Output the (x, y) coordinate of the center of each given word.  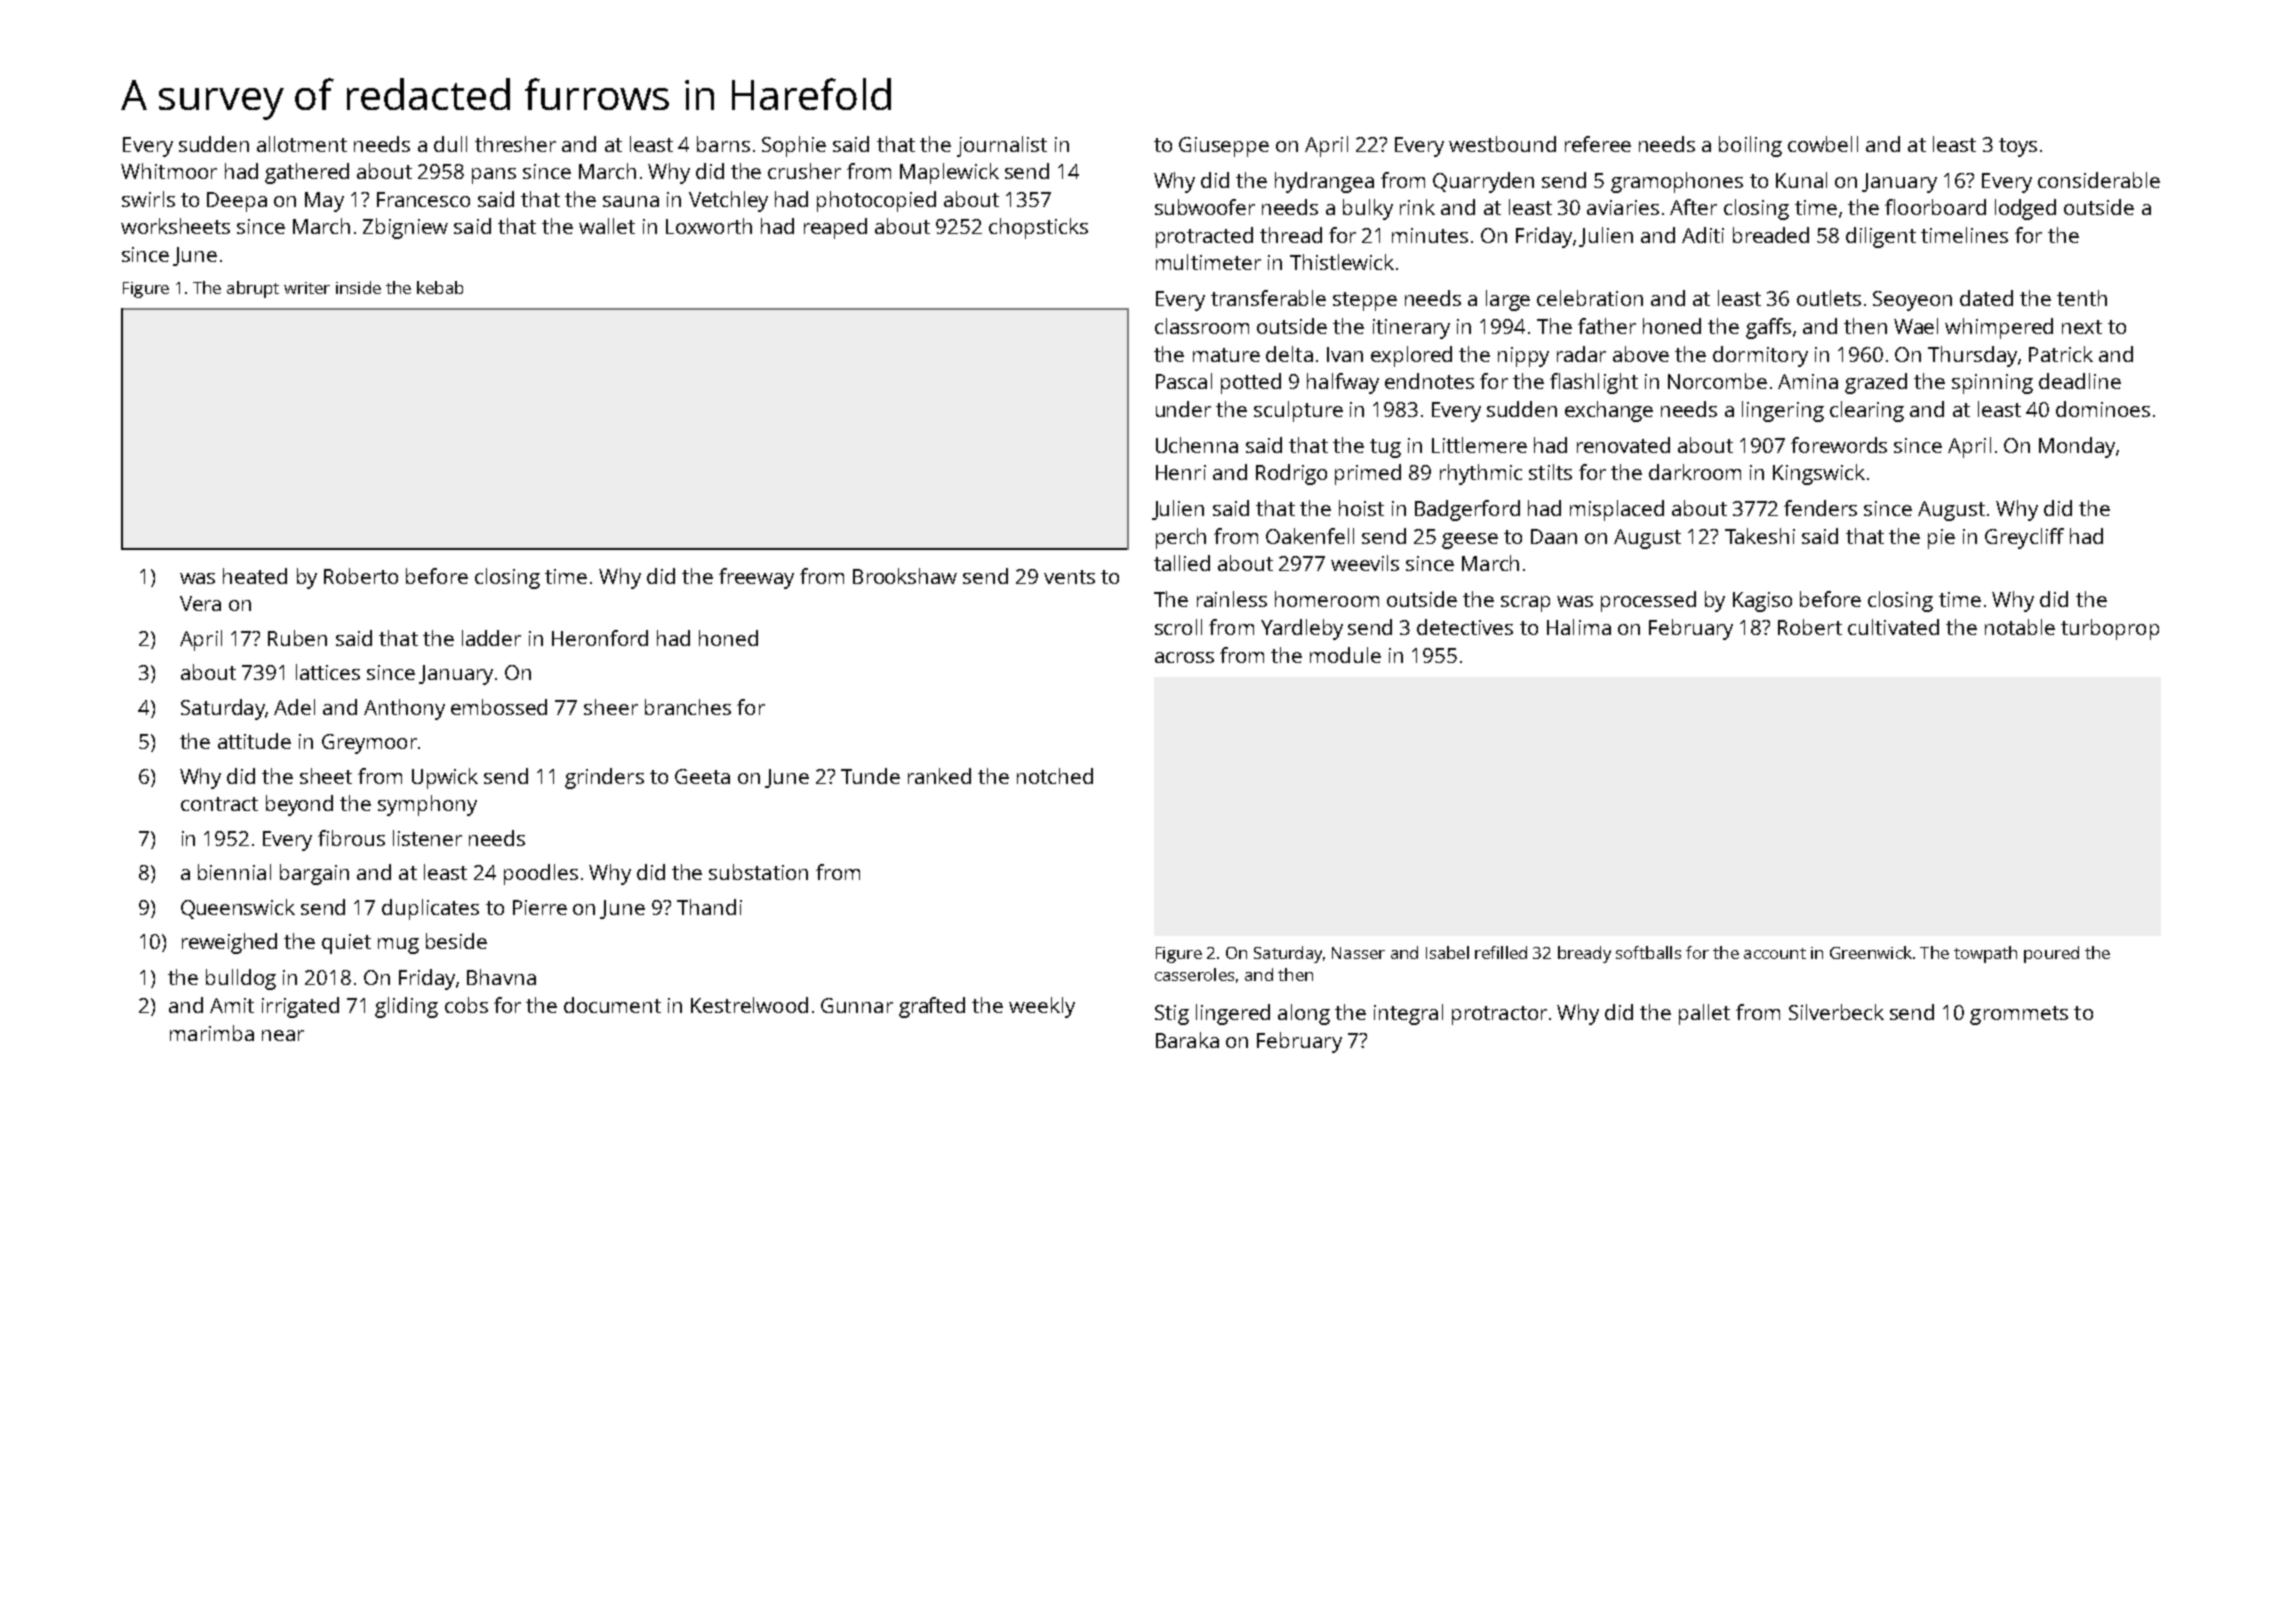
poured (2051, 954)
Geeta (702, 776)
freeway (756, 578)
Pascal (1184, 381)
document (612, 1005)
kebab (440, 287)
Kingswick (1819, 474)
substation (758, 872)
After (1693, 207)
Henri (1181, 472)
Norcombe (1717, 381)
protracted (1204, 237)
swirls (148, 199)
